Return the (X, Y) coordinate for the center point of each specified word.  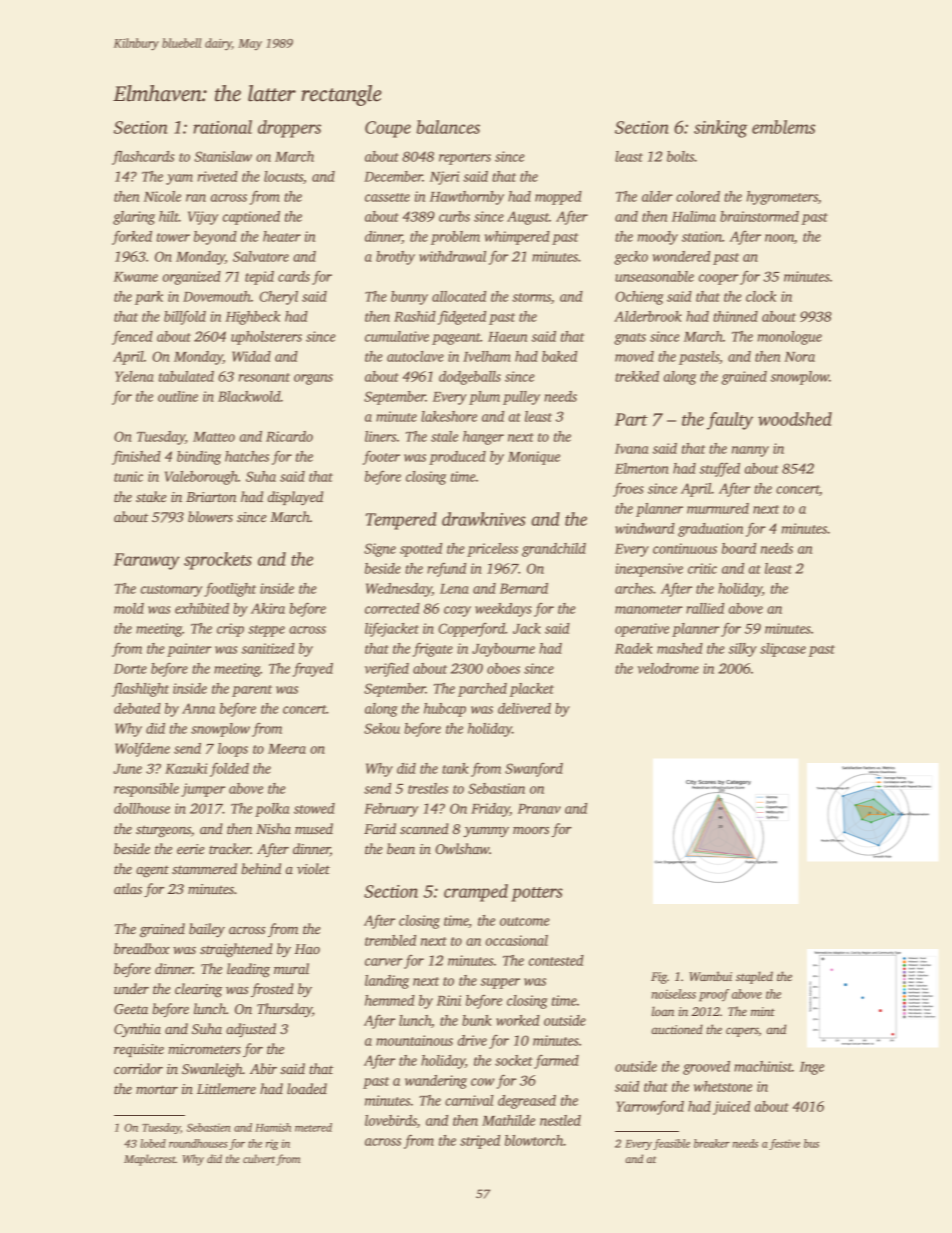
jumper (203, 790)
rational (222, 127)
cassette (387, 197)
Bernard (524, 588)
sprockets (218, 561)
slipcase (783, 650)
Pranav (539, 809)
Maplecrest (150, 1160)
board (739, 548)
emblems (783, 127)
